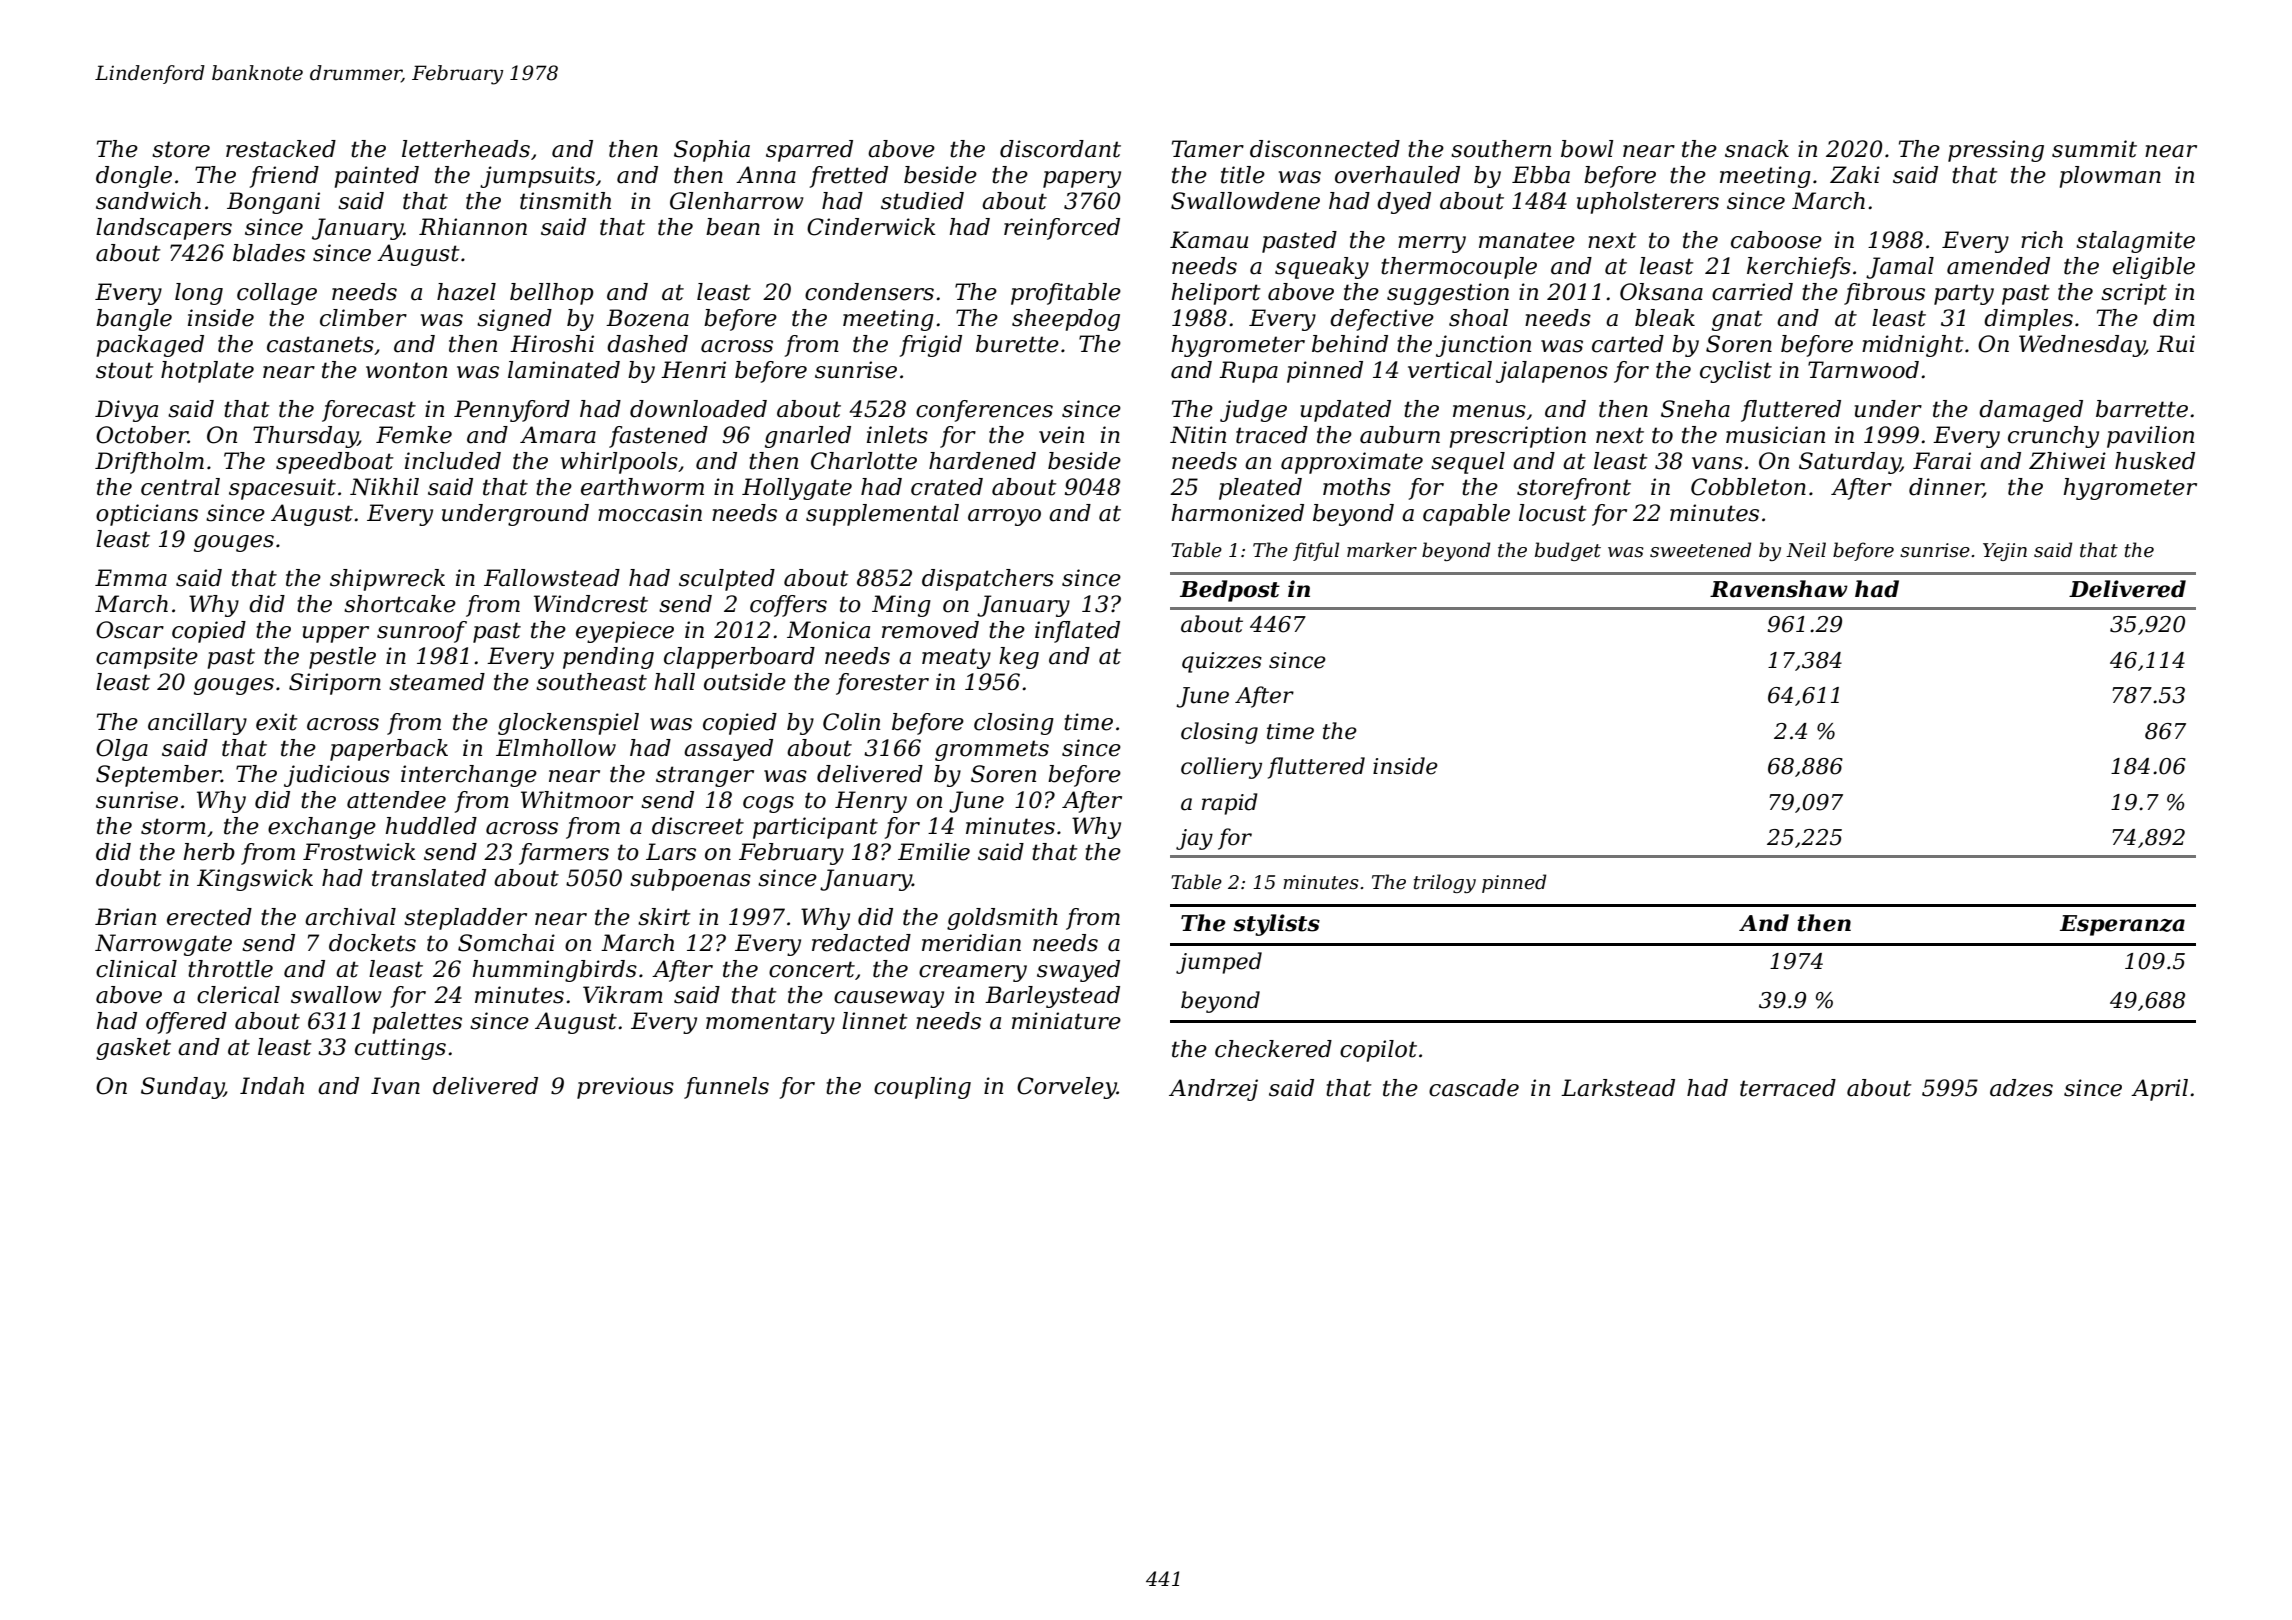 The height and width of the screenshot is (1620, 2292). What do you see at coordinates (1222, 662) in the screenshot?
I see `quizzes` at bounding box center [1222, 662].
